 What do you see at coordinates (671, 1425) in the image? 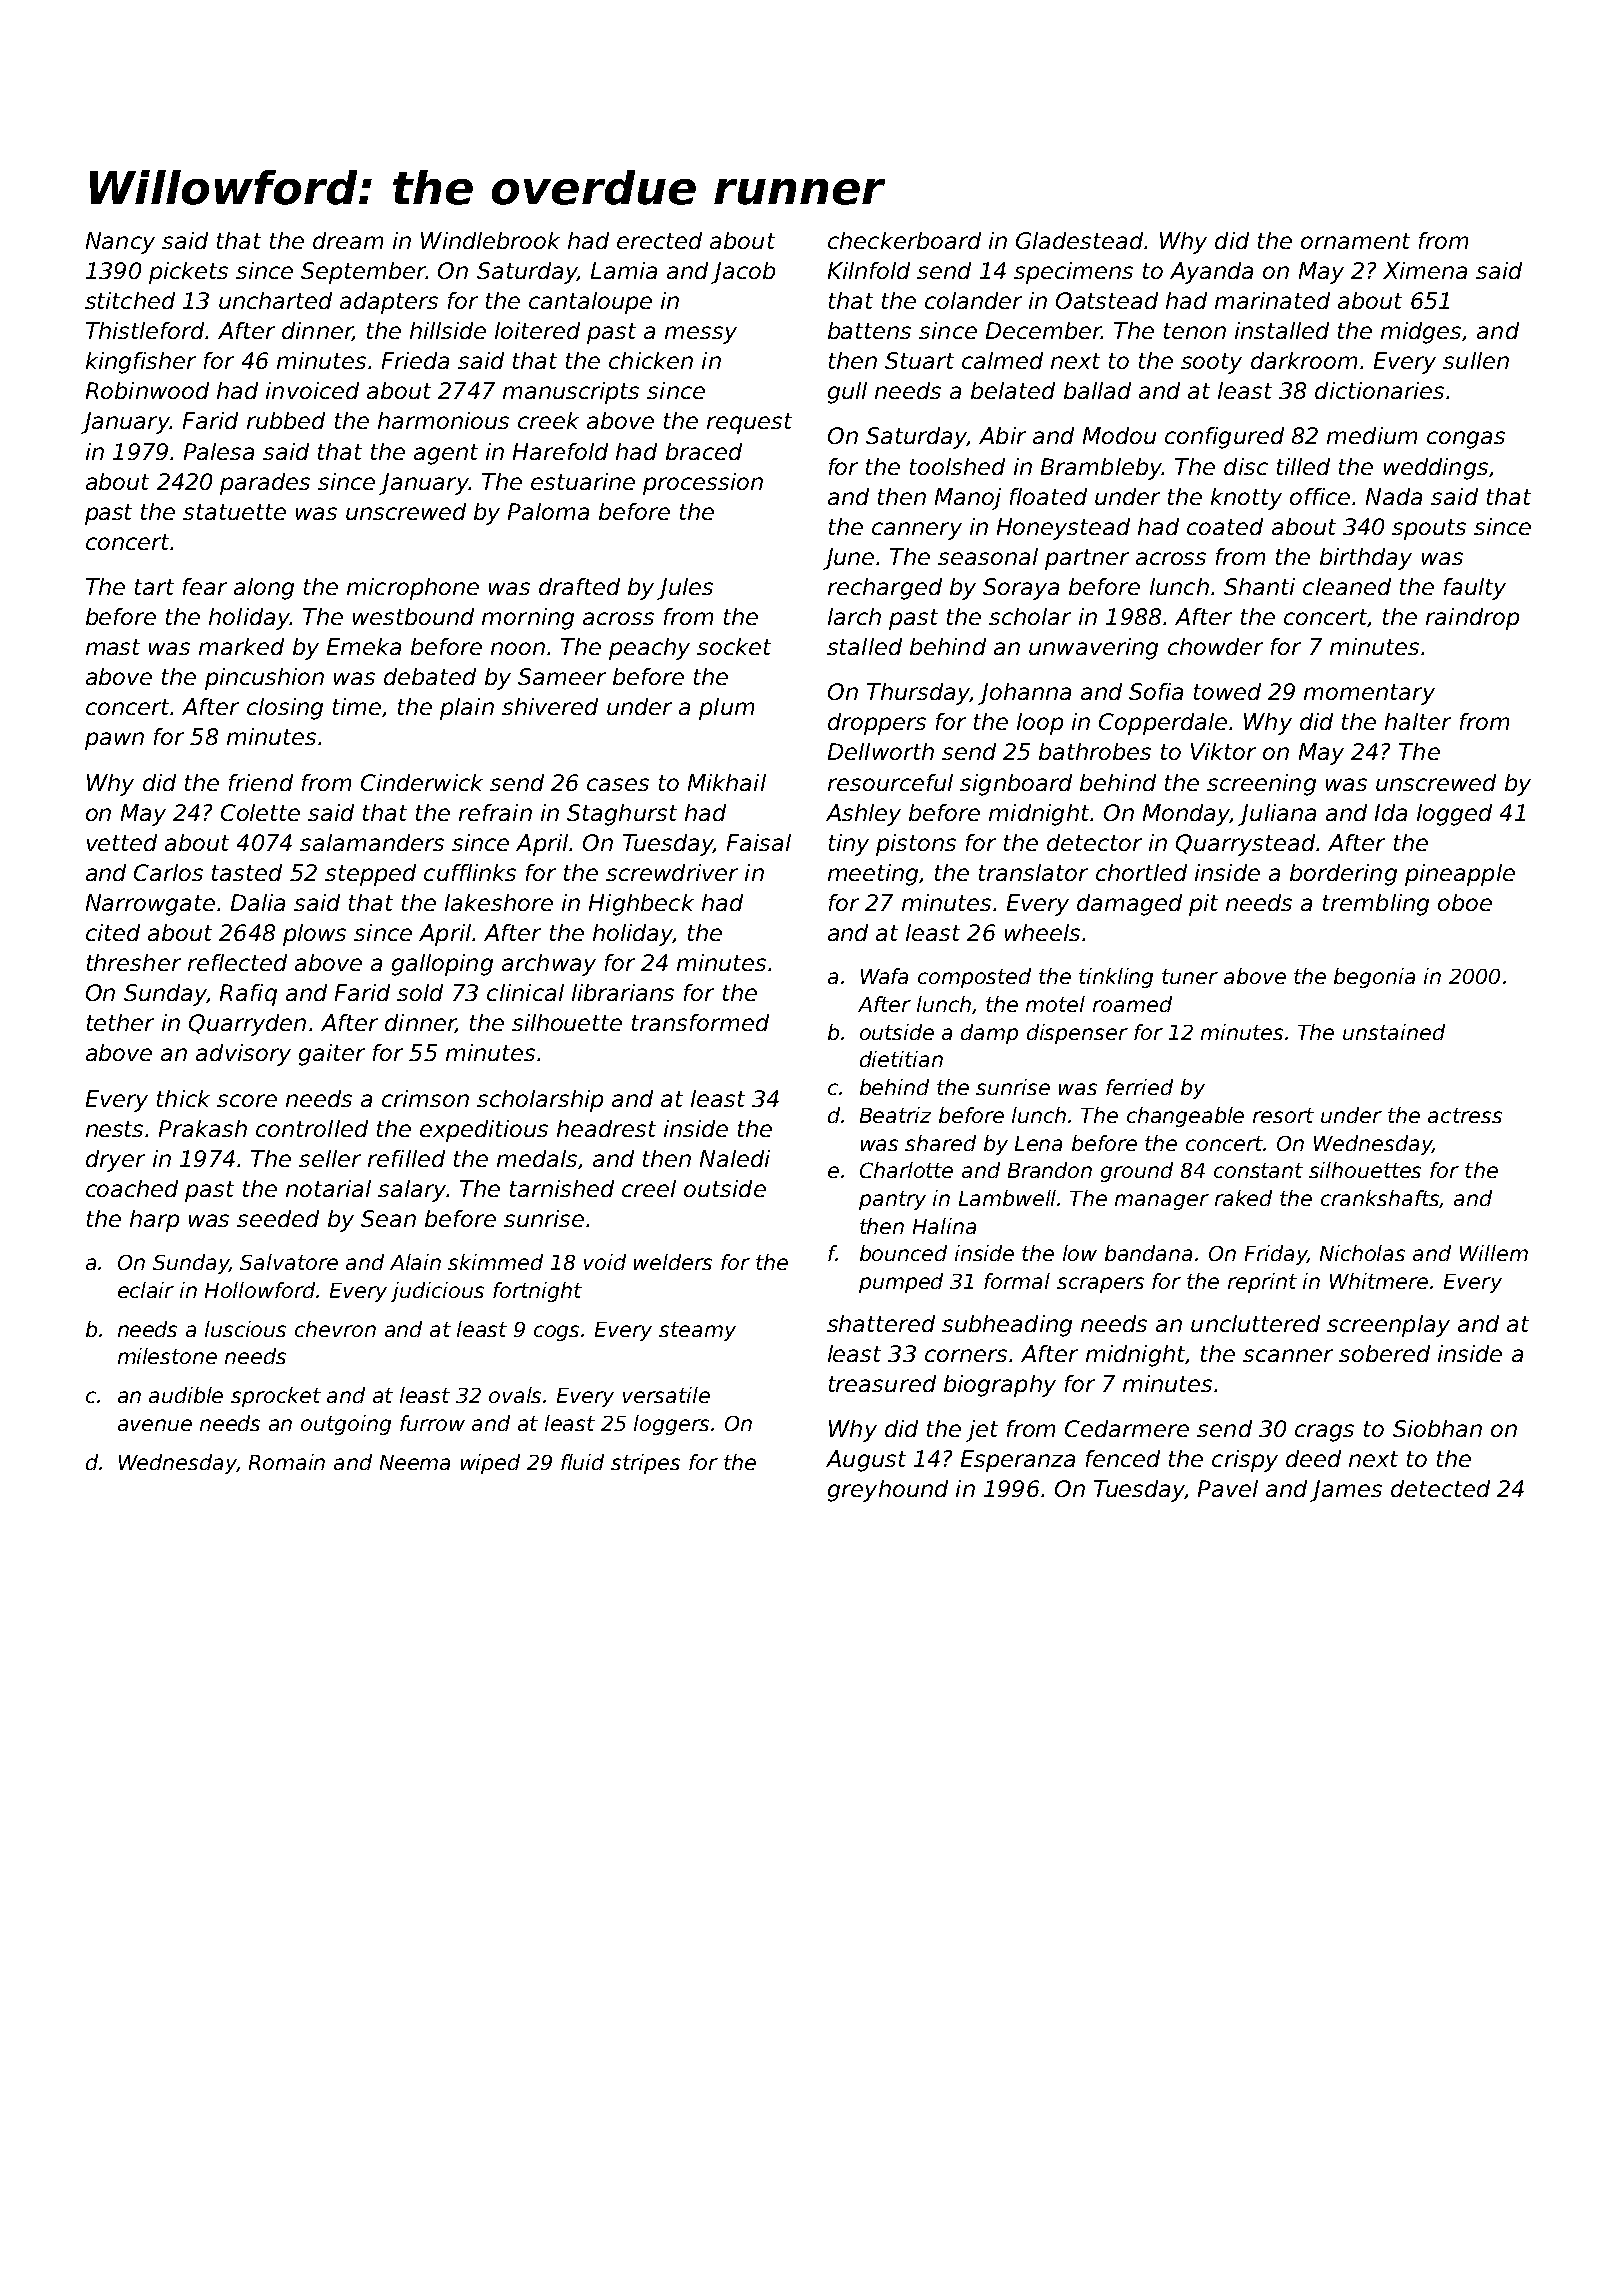
I see `loggers` at bounding box center [671, 1425].
